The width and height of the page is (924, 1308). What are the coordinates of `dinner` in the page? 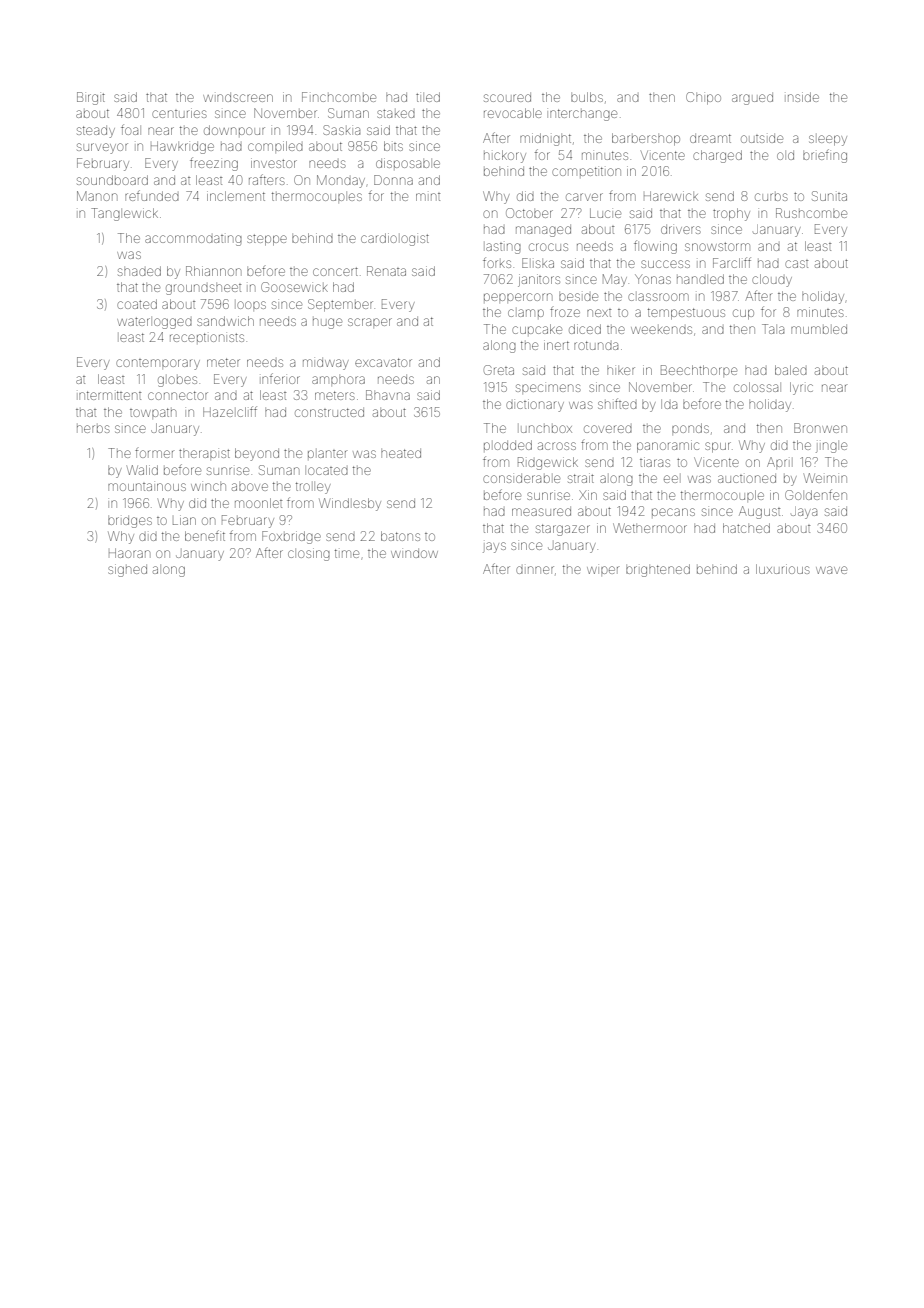 It's located at (535, 570).
